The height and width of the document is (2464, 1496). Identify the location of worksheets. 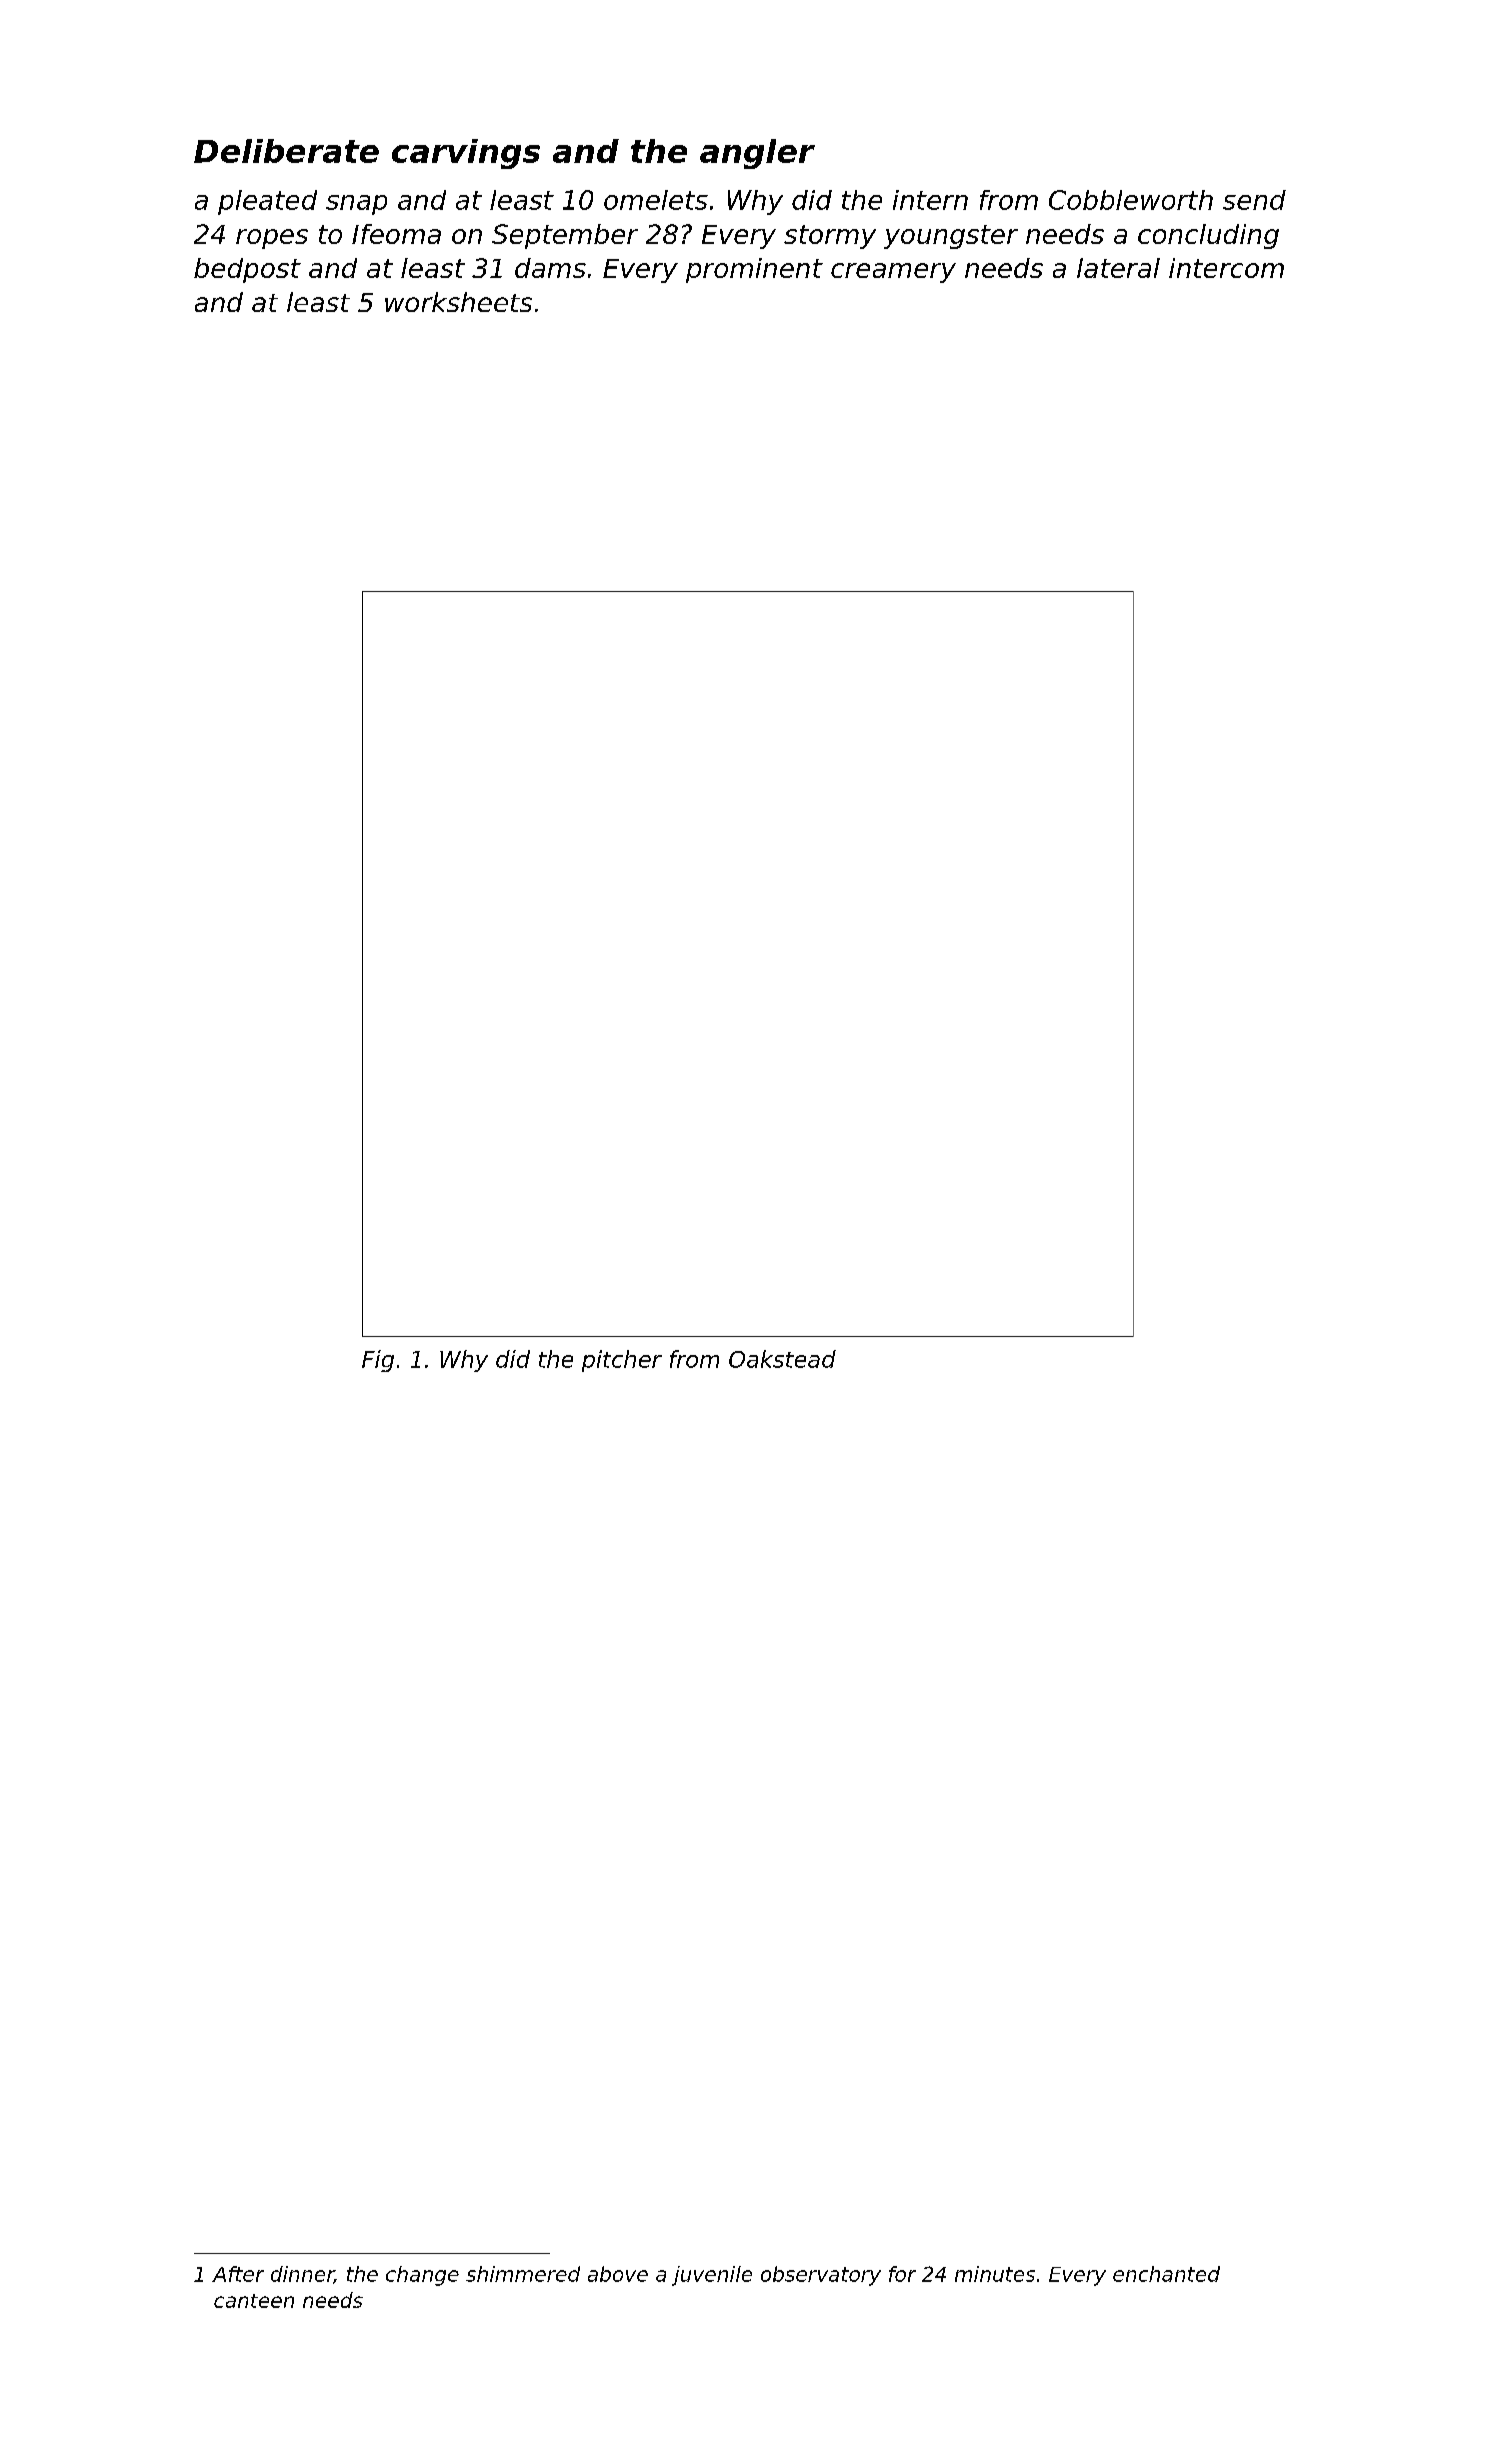
(458, 302).
